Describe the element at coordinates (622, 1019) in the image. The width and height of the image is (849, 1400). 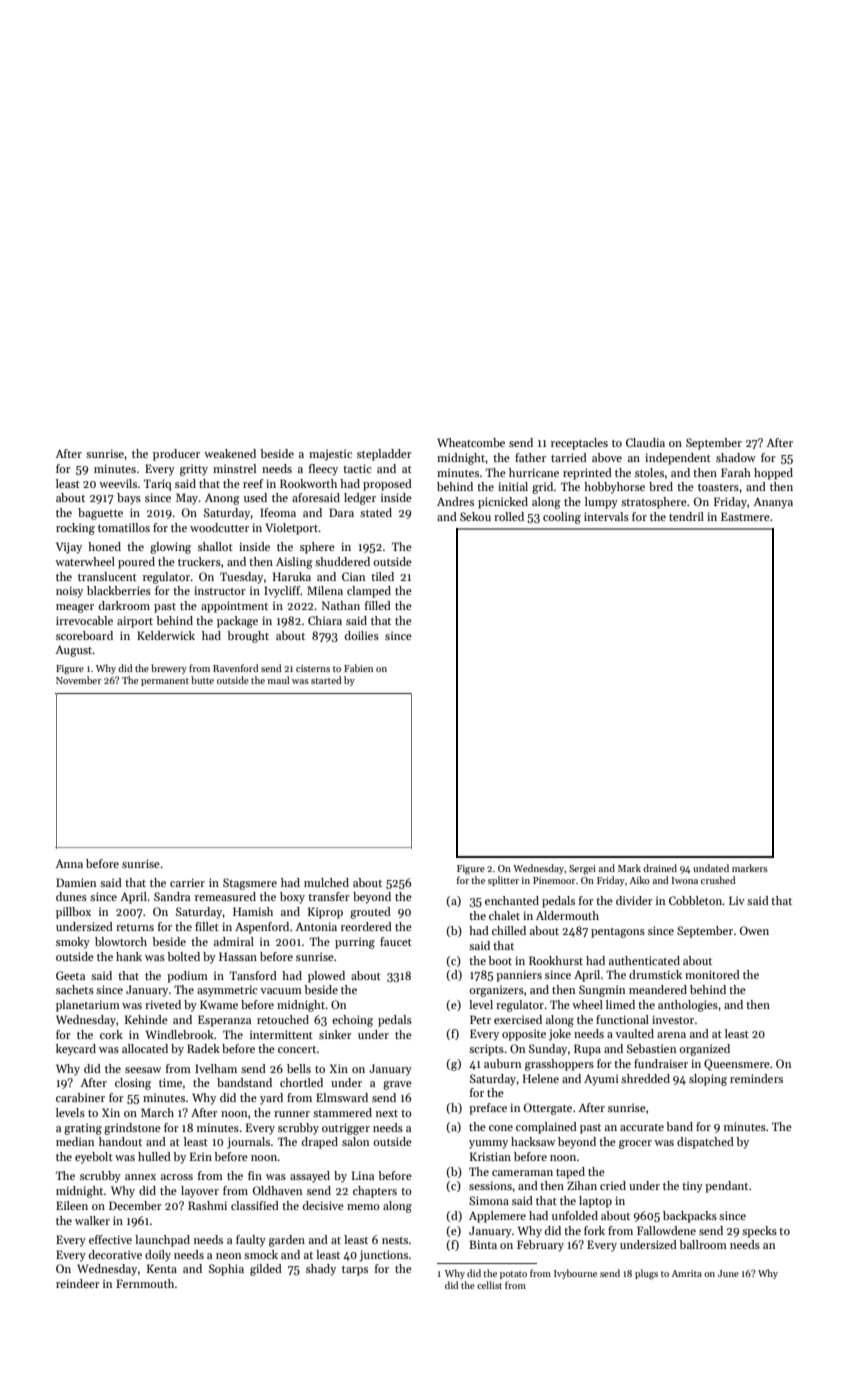
I see `functional` at that location.
